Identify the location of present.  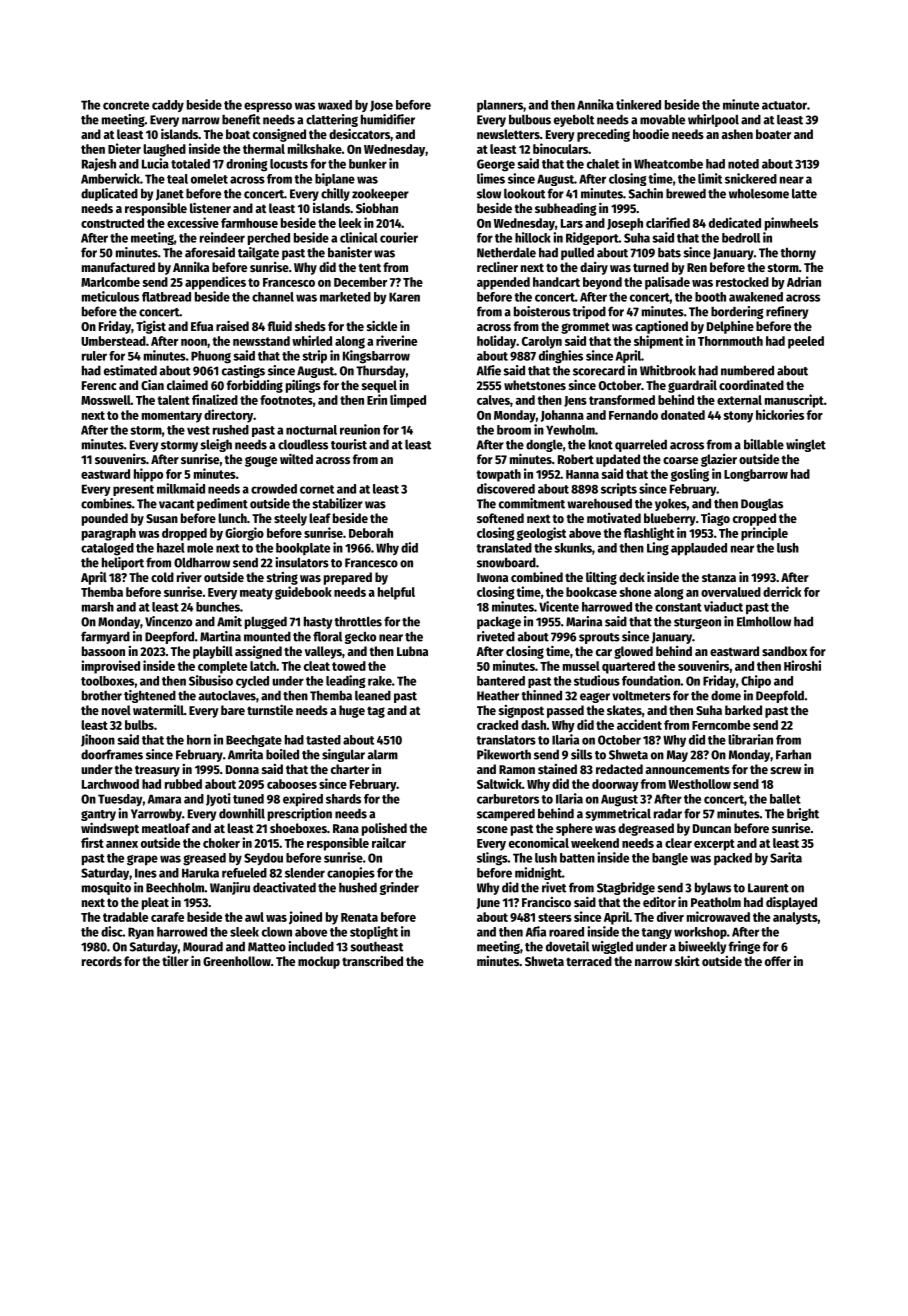
(133, 490).
